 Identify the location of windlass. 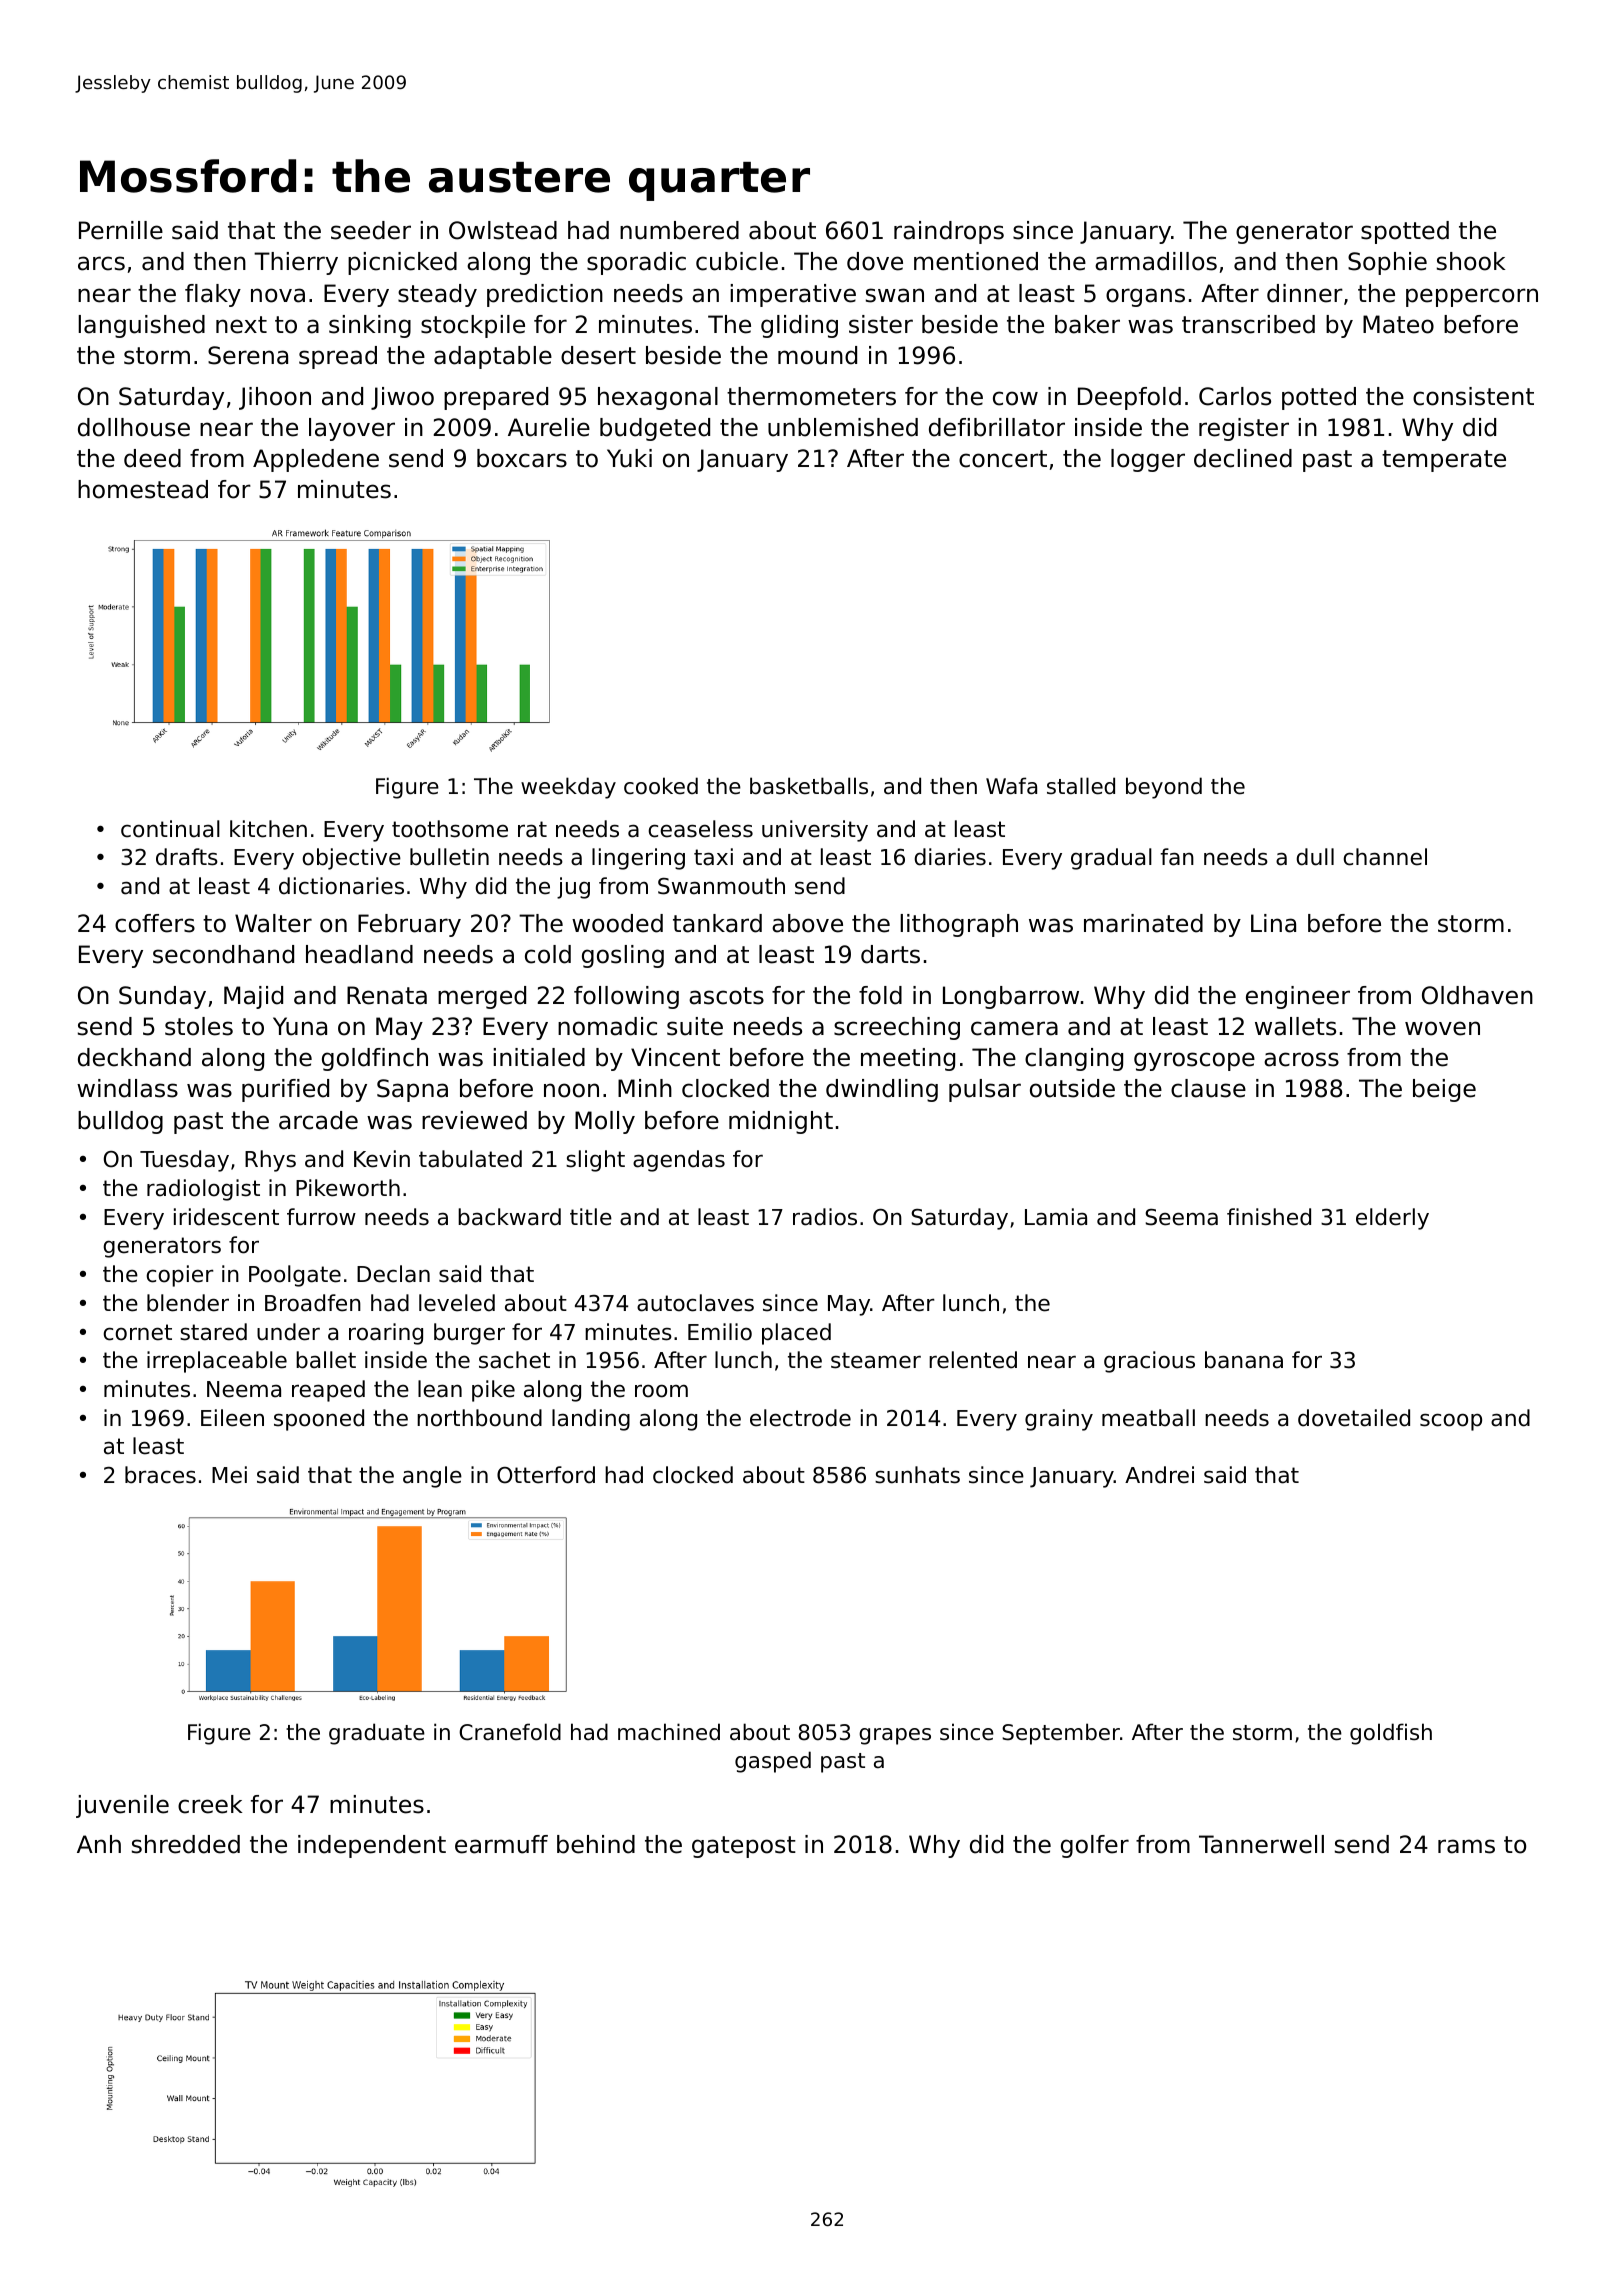
(127, 1088).
